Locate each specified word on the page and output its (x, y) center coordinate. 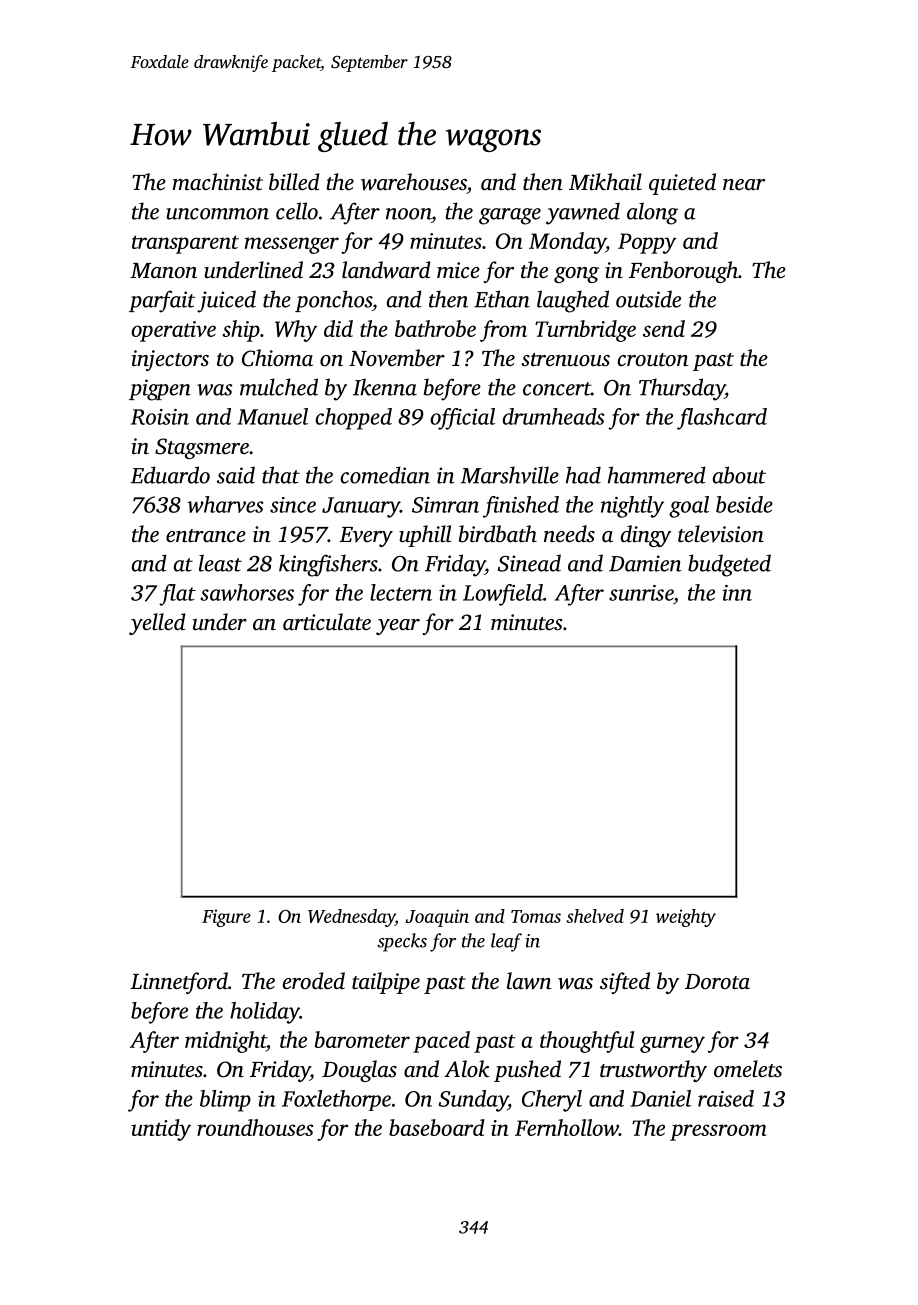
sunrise (641, 593)
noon (408, 214)
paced (441, 1042)
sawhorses (247, 592)
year (398, 627)
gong (576, 275)
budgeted (729, 565)
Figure (226, 918)
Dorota (717, 982)
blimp (225, 1101)
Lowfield (503, 595)
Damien (645, 563)
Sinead (529, 563)
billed (294, 182)
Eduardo (170, 475)
